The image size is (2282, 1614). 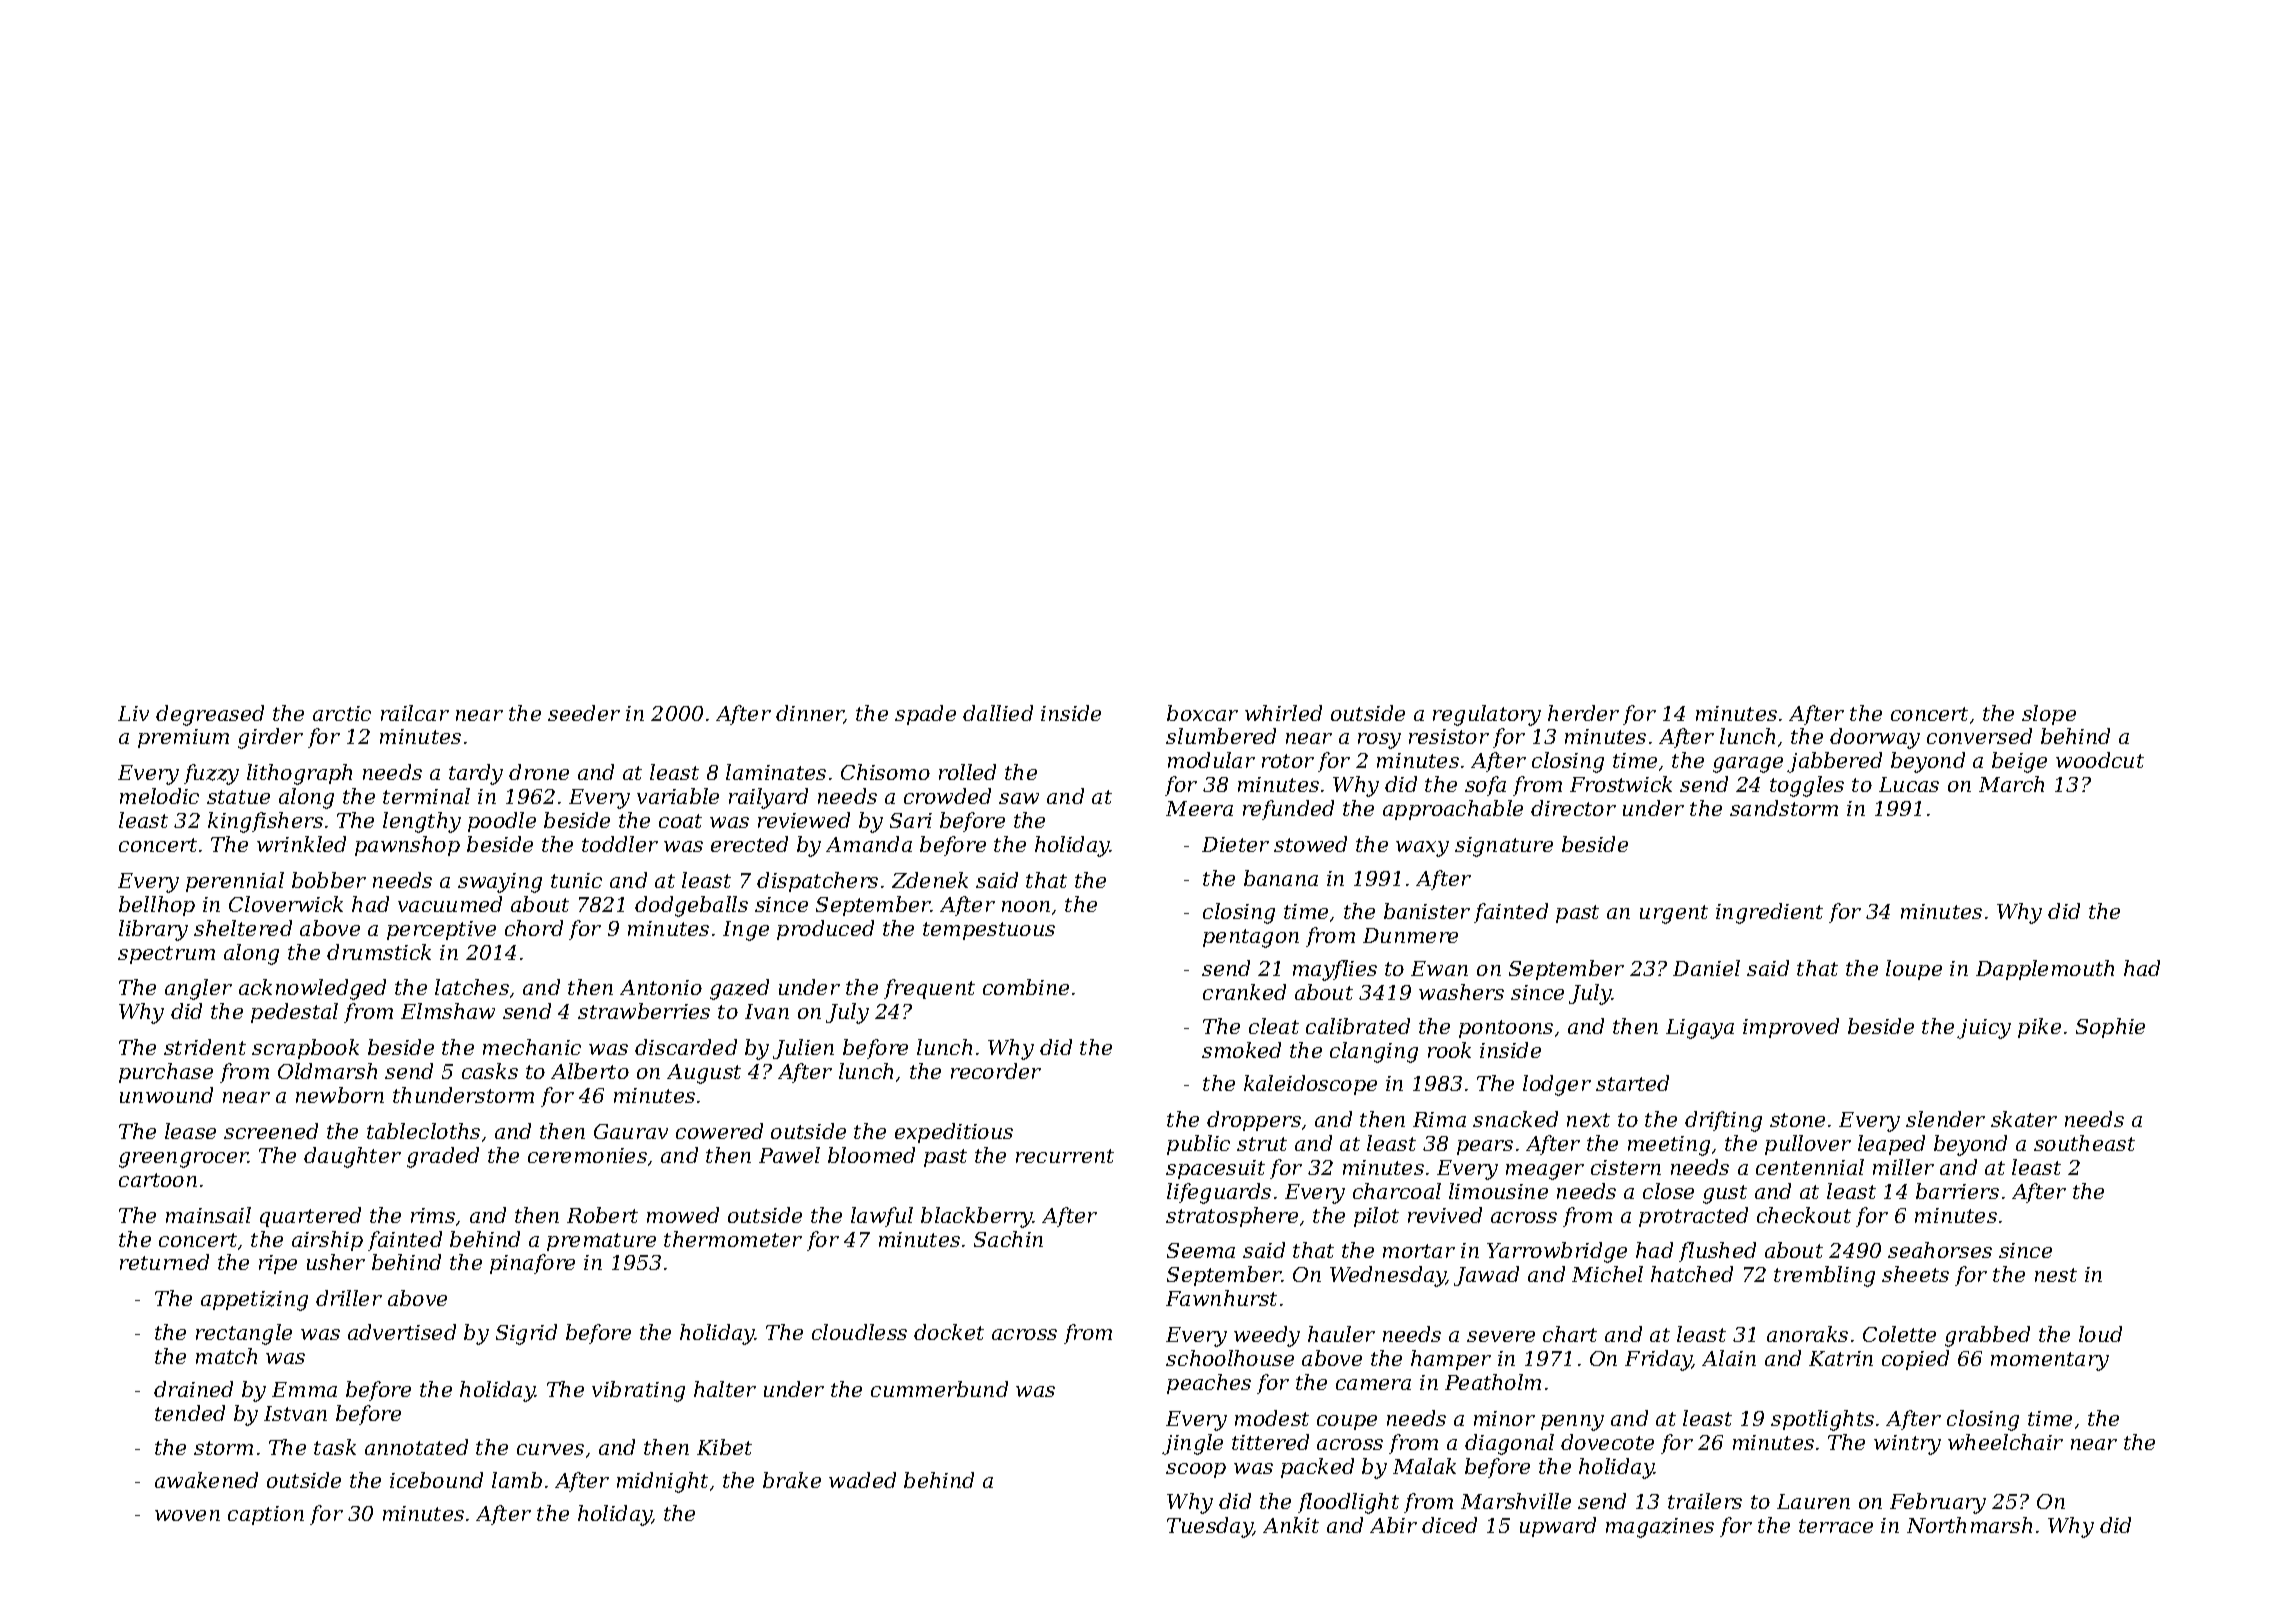 What do you see at coordinates (1374, 1052) in the page?
I see `clanging` at bounding box center [1374, 1052].
